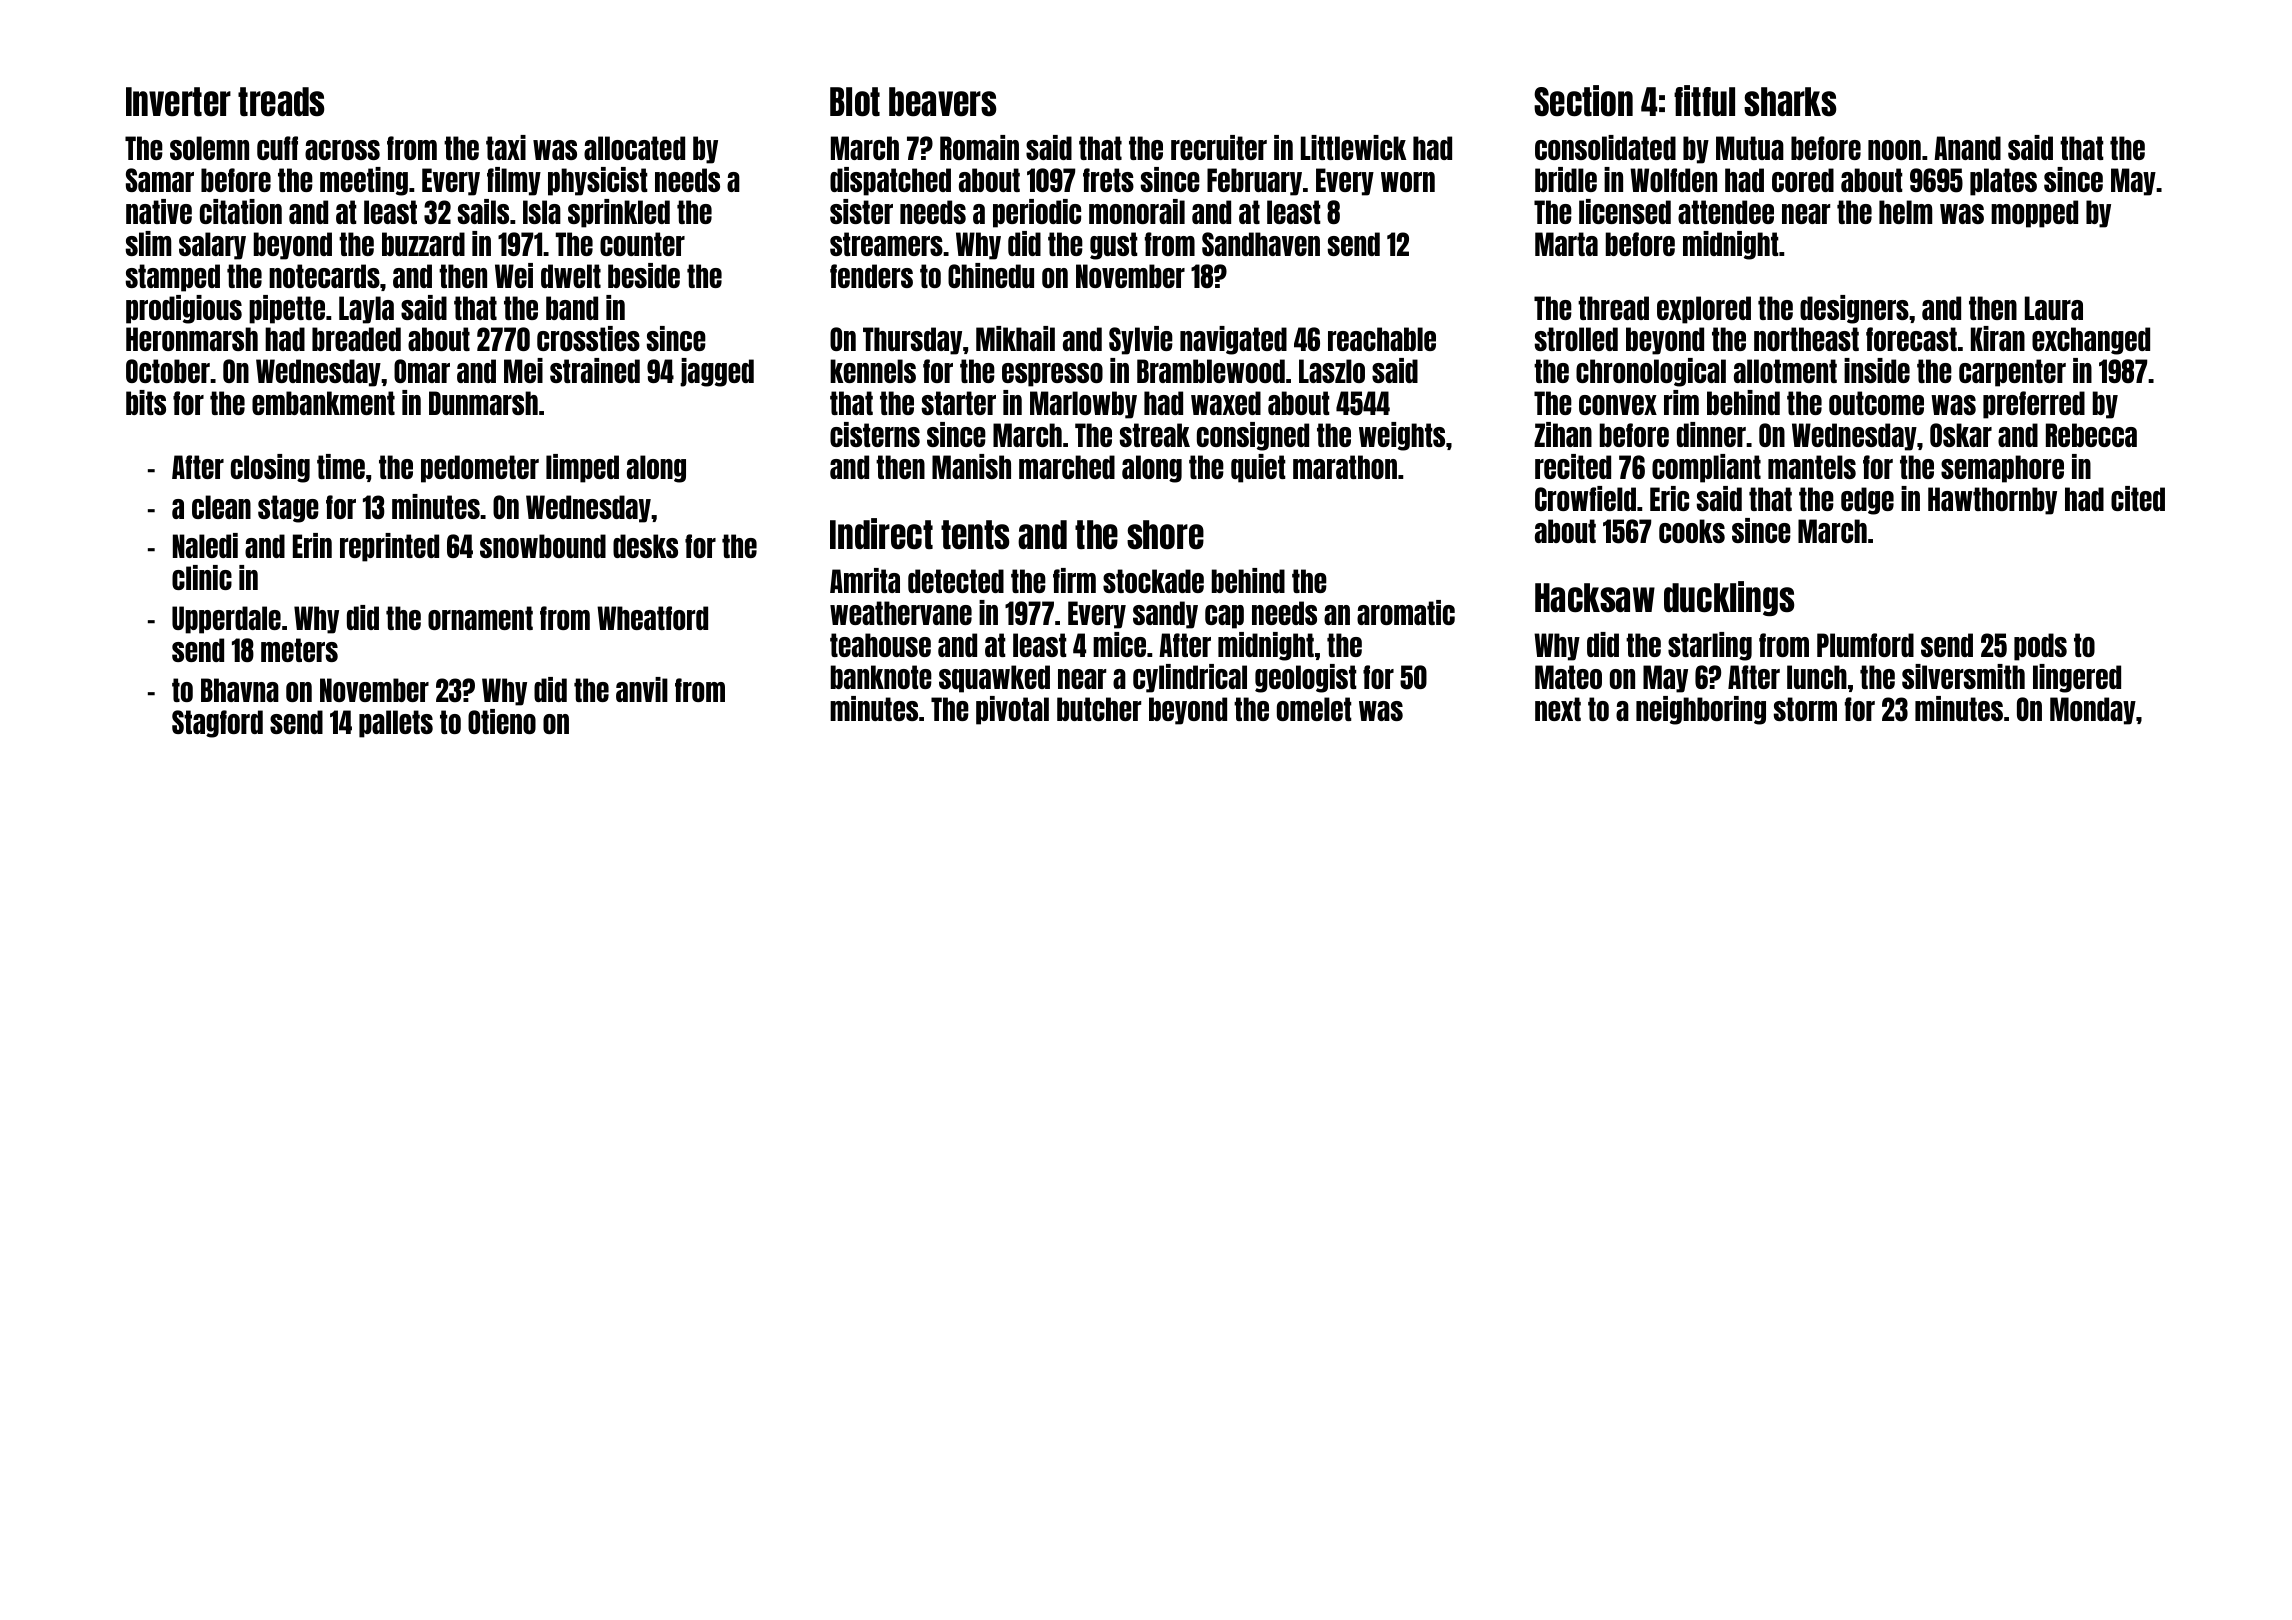 This image has width=2292, height=1620. Describe the element at coordinates (942, 101) in the image. I see `beavers` at that location.
